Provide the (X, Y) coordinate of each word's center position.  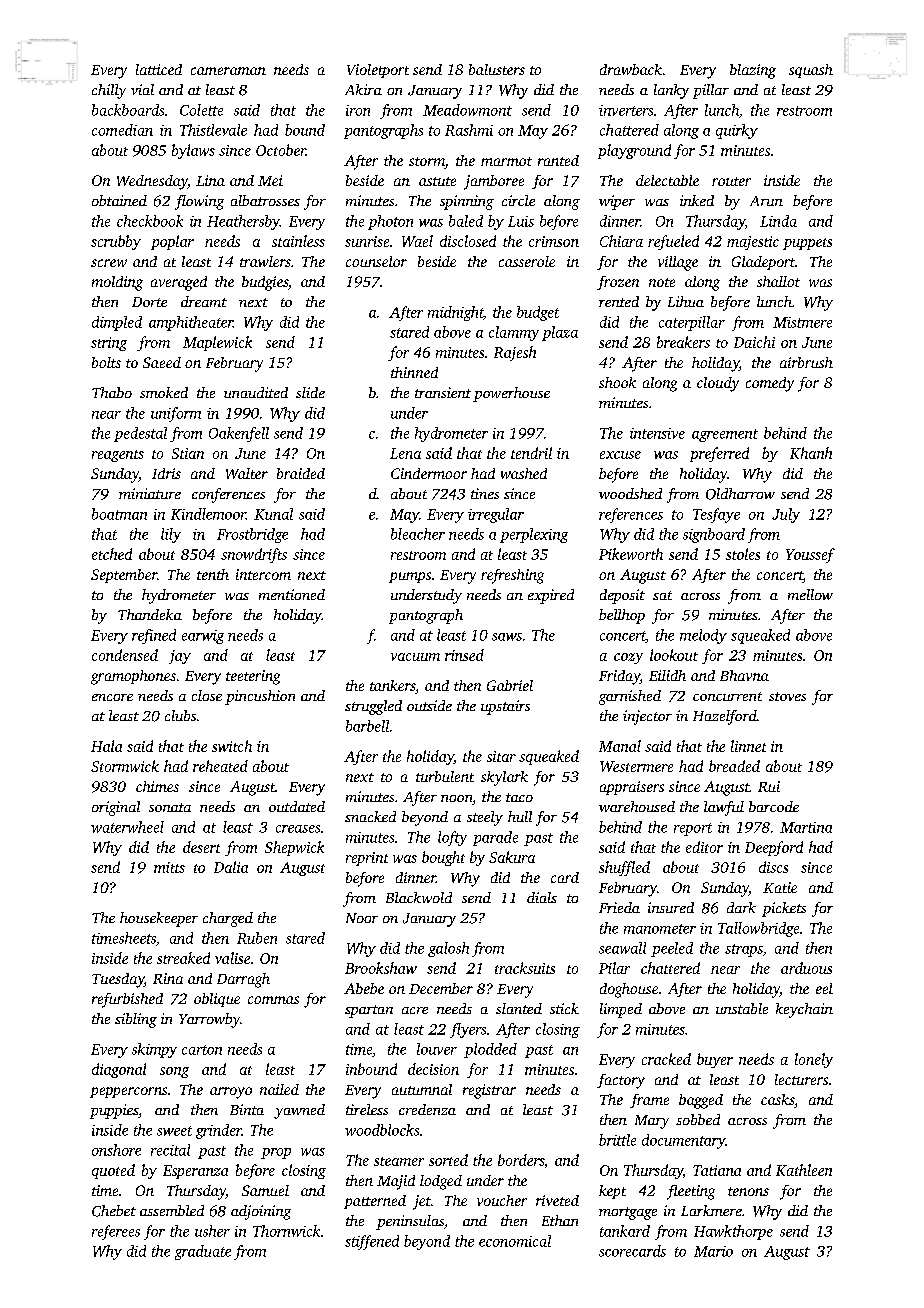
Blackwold (419, 897)
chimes (157, 786)
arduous (806, 968)
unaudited (256, 392)
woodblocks (382, 1130)
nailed (279, 1089)
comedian (122, 130)
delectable (667, 180)
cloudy (718, 384)
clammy (514, 333)
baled (466, 221)
